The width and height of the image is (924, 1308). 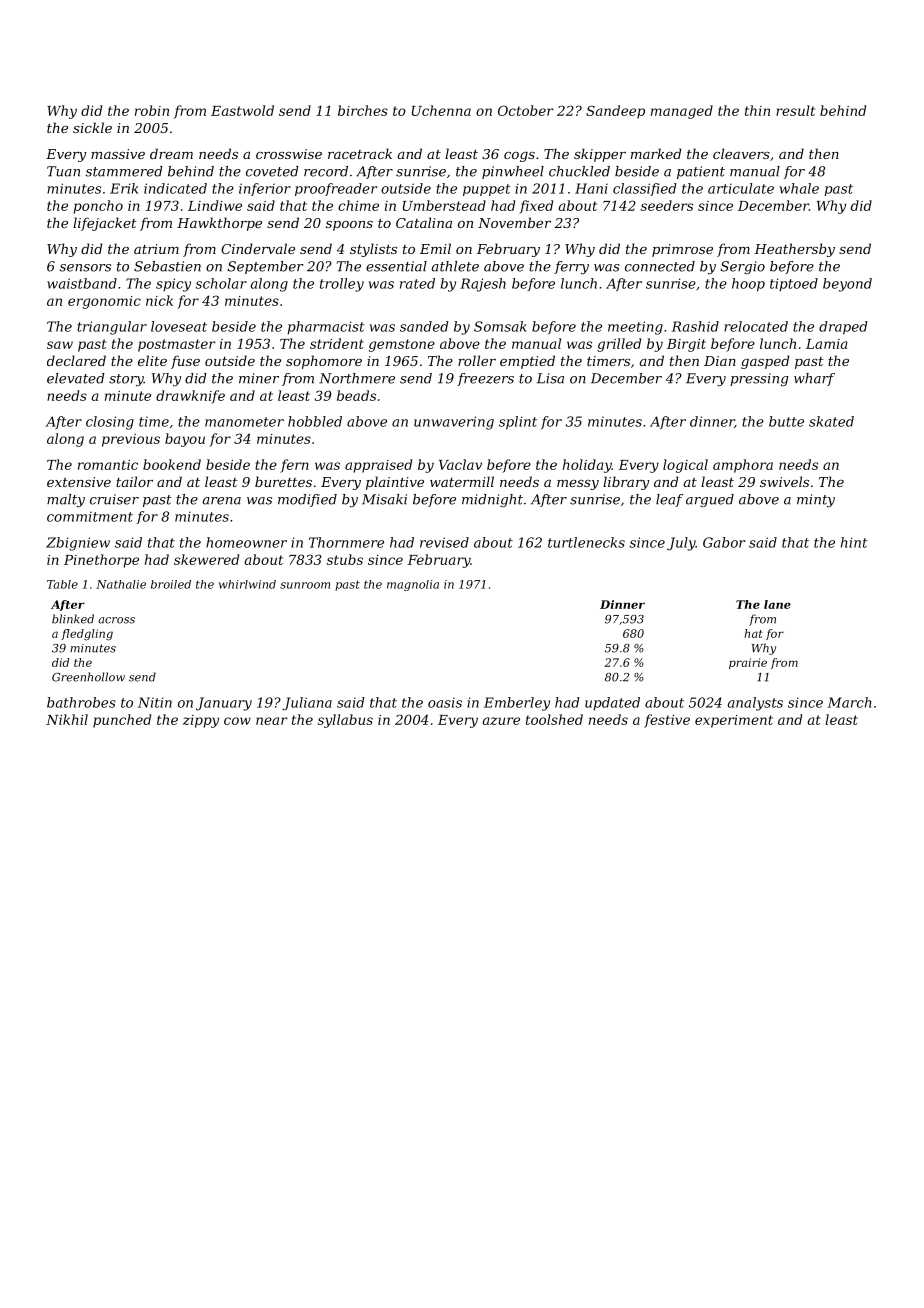 I want to click on freezers, so click(x=485, y=379).
